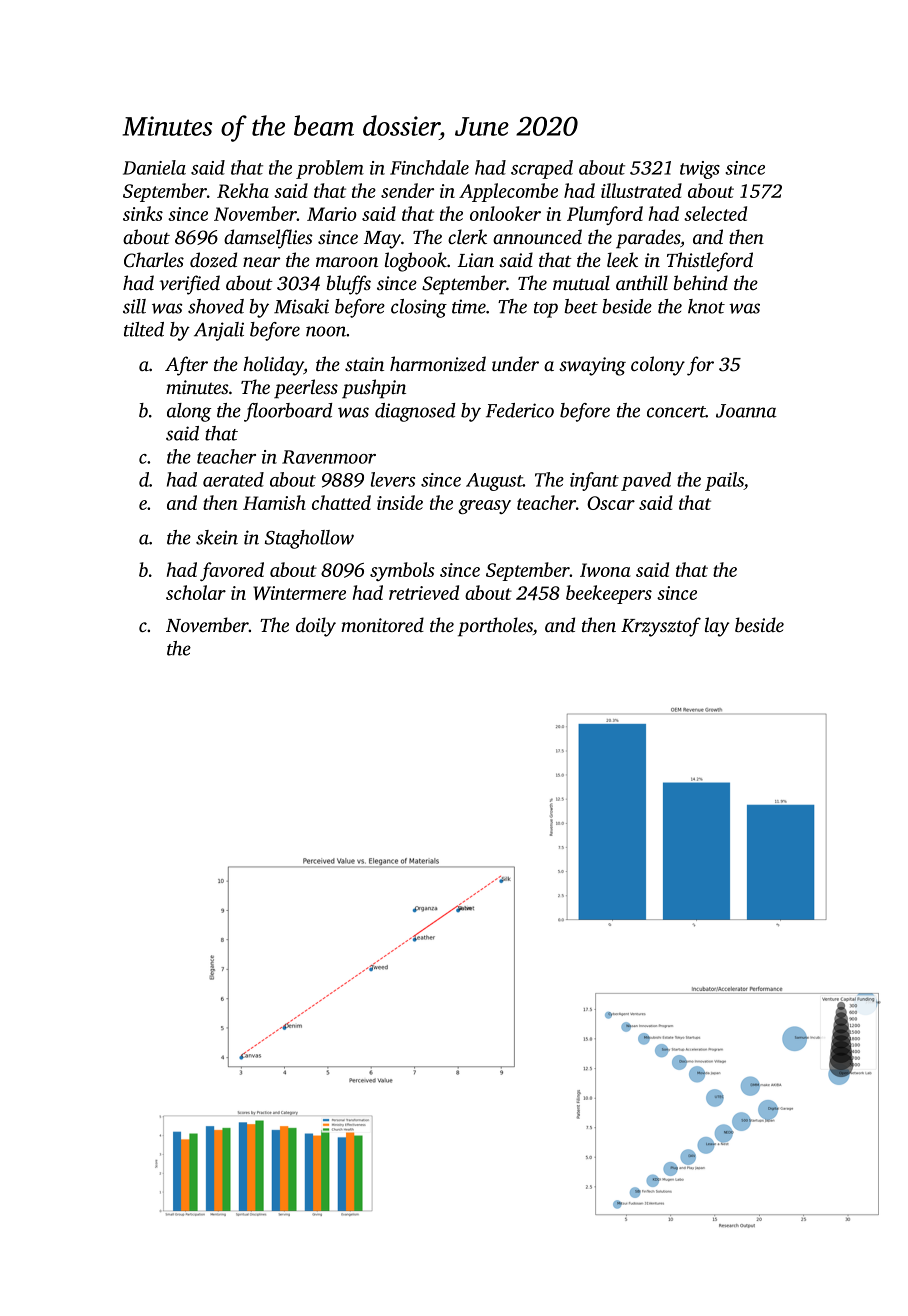 The image size is (908, 1316). What do you see at coordinates (374, 389) in the screenshot?
I see `pushpin` at bounding box center [374, 389].
